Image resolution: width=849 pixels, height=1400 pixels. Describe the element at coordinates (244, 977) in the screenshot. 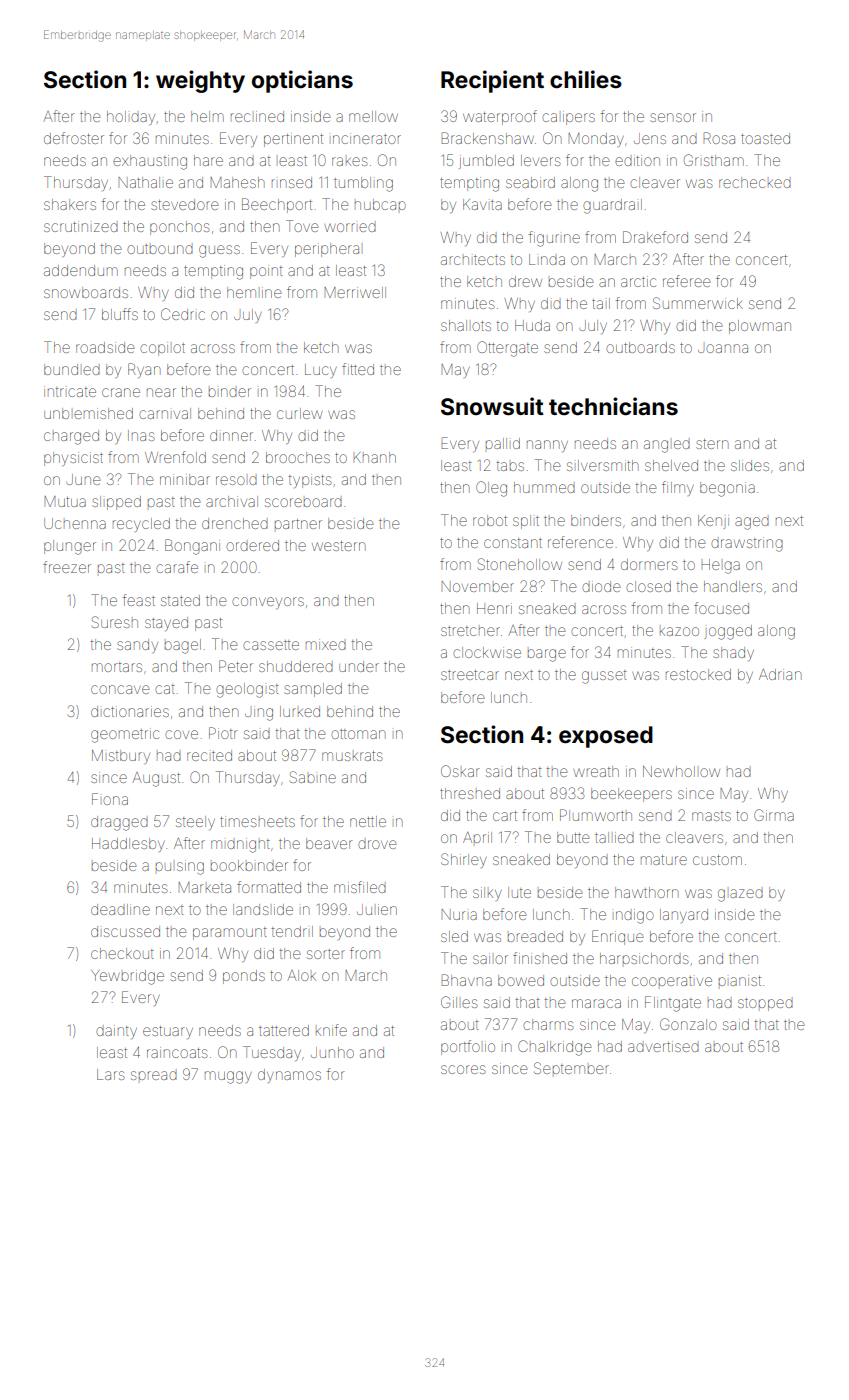

I see `ponds` at that location.
